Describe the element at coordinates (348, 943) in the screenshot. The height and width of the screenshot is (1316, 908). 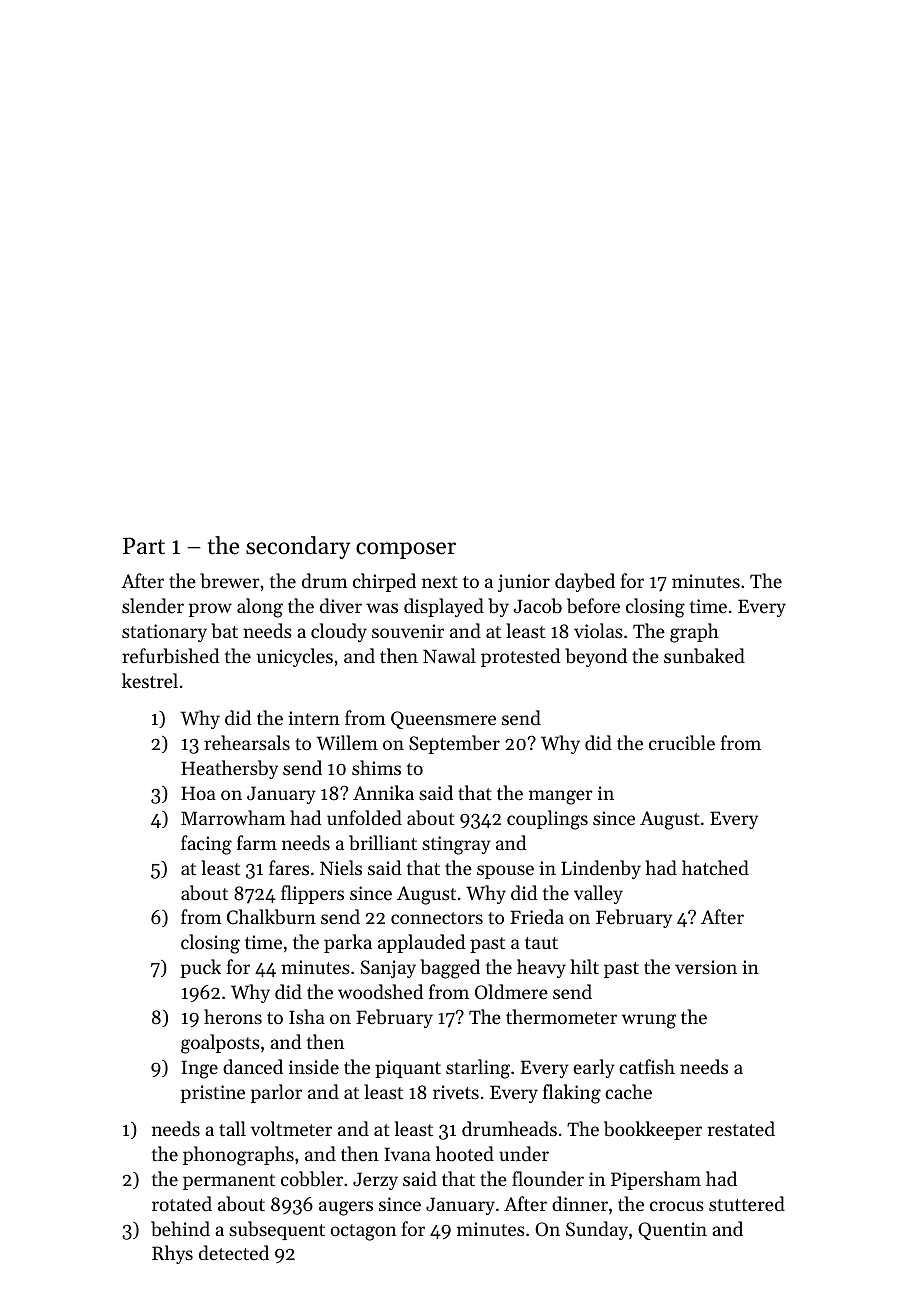
I see `parka` at that location.
